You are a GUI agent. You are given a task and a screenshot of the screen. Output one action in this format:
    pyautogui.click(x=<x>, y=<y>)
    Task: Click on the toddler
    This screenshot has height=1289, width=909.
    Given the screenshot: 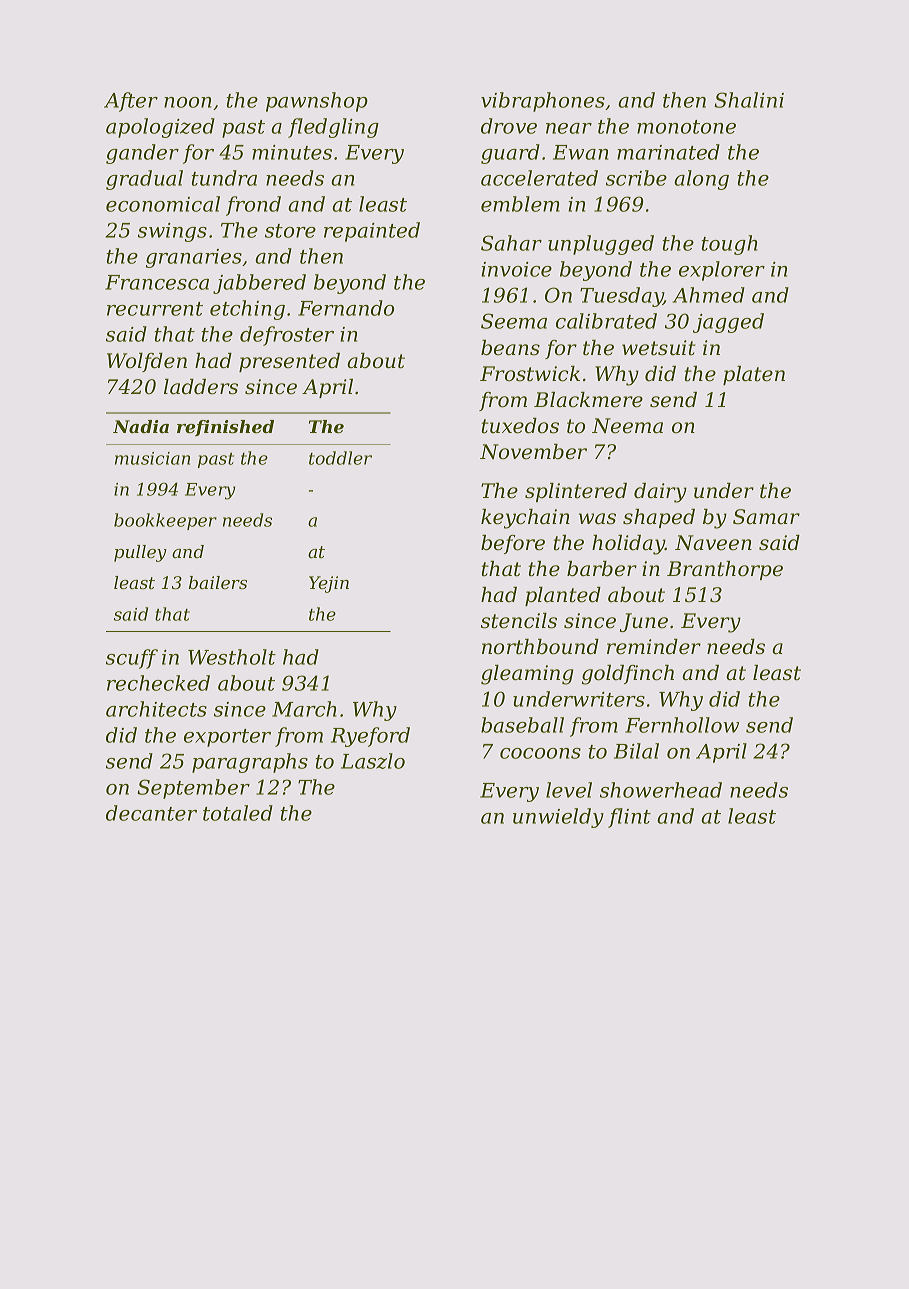 What is the action you would take?
    pyautogui.click(x=340, y=458)
